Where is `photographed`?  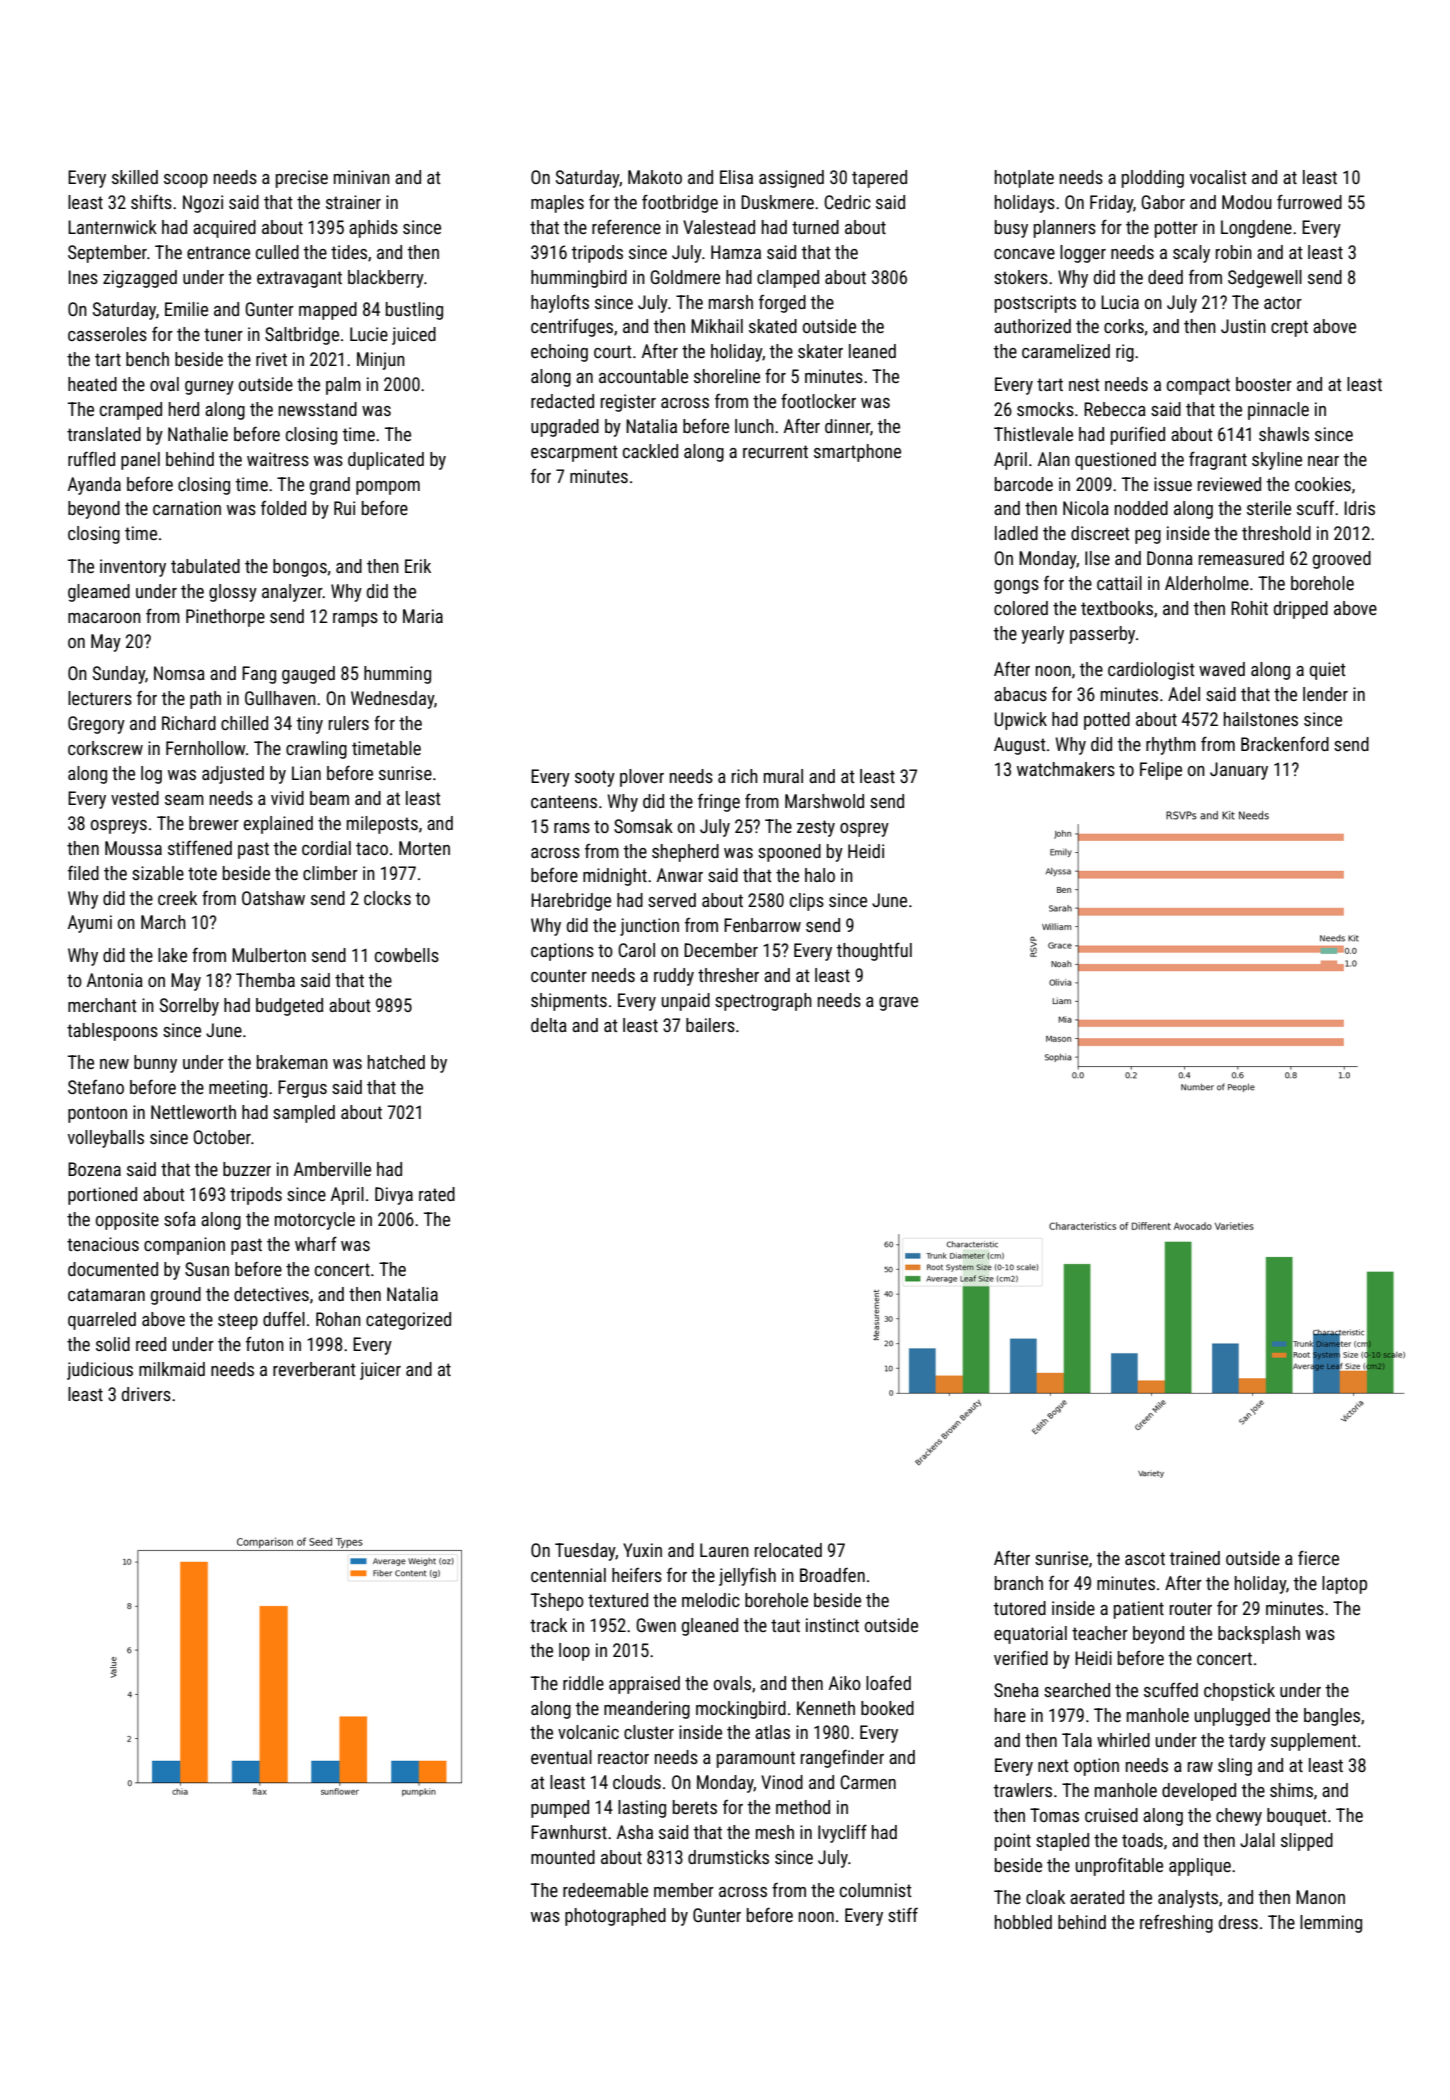 photographed is located at coordinates (615, 1917).
